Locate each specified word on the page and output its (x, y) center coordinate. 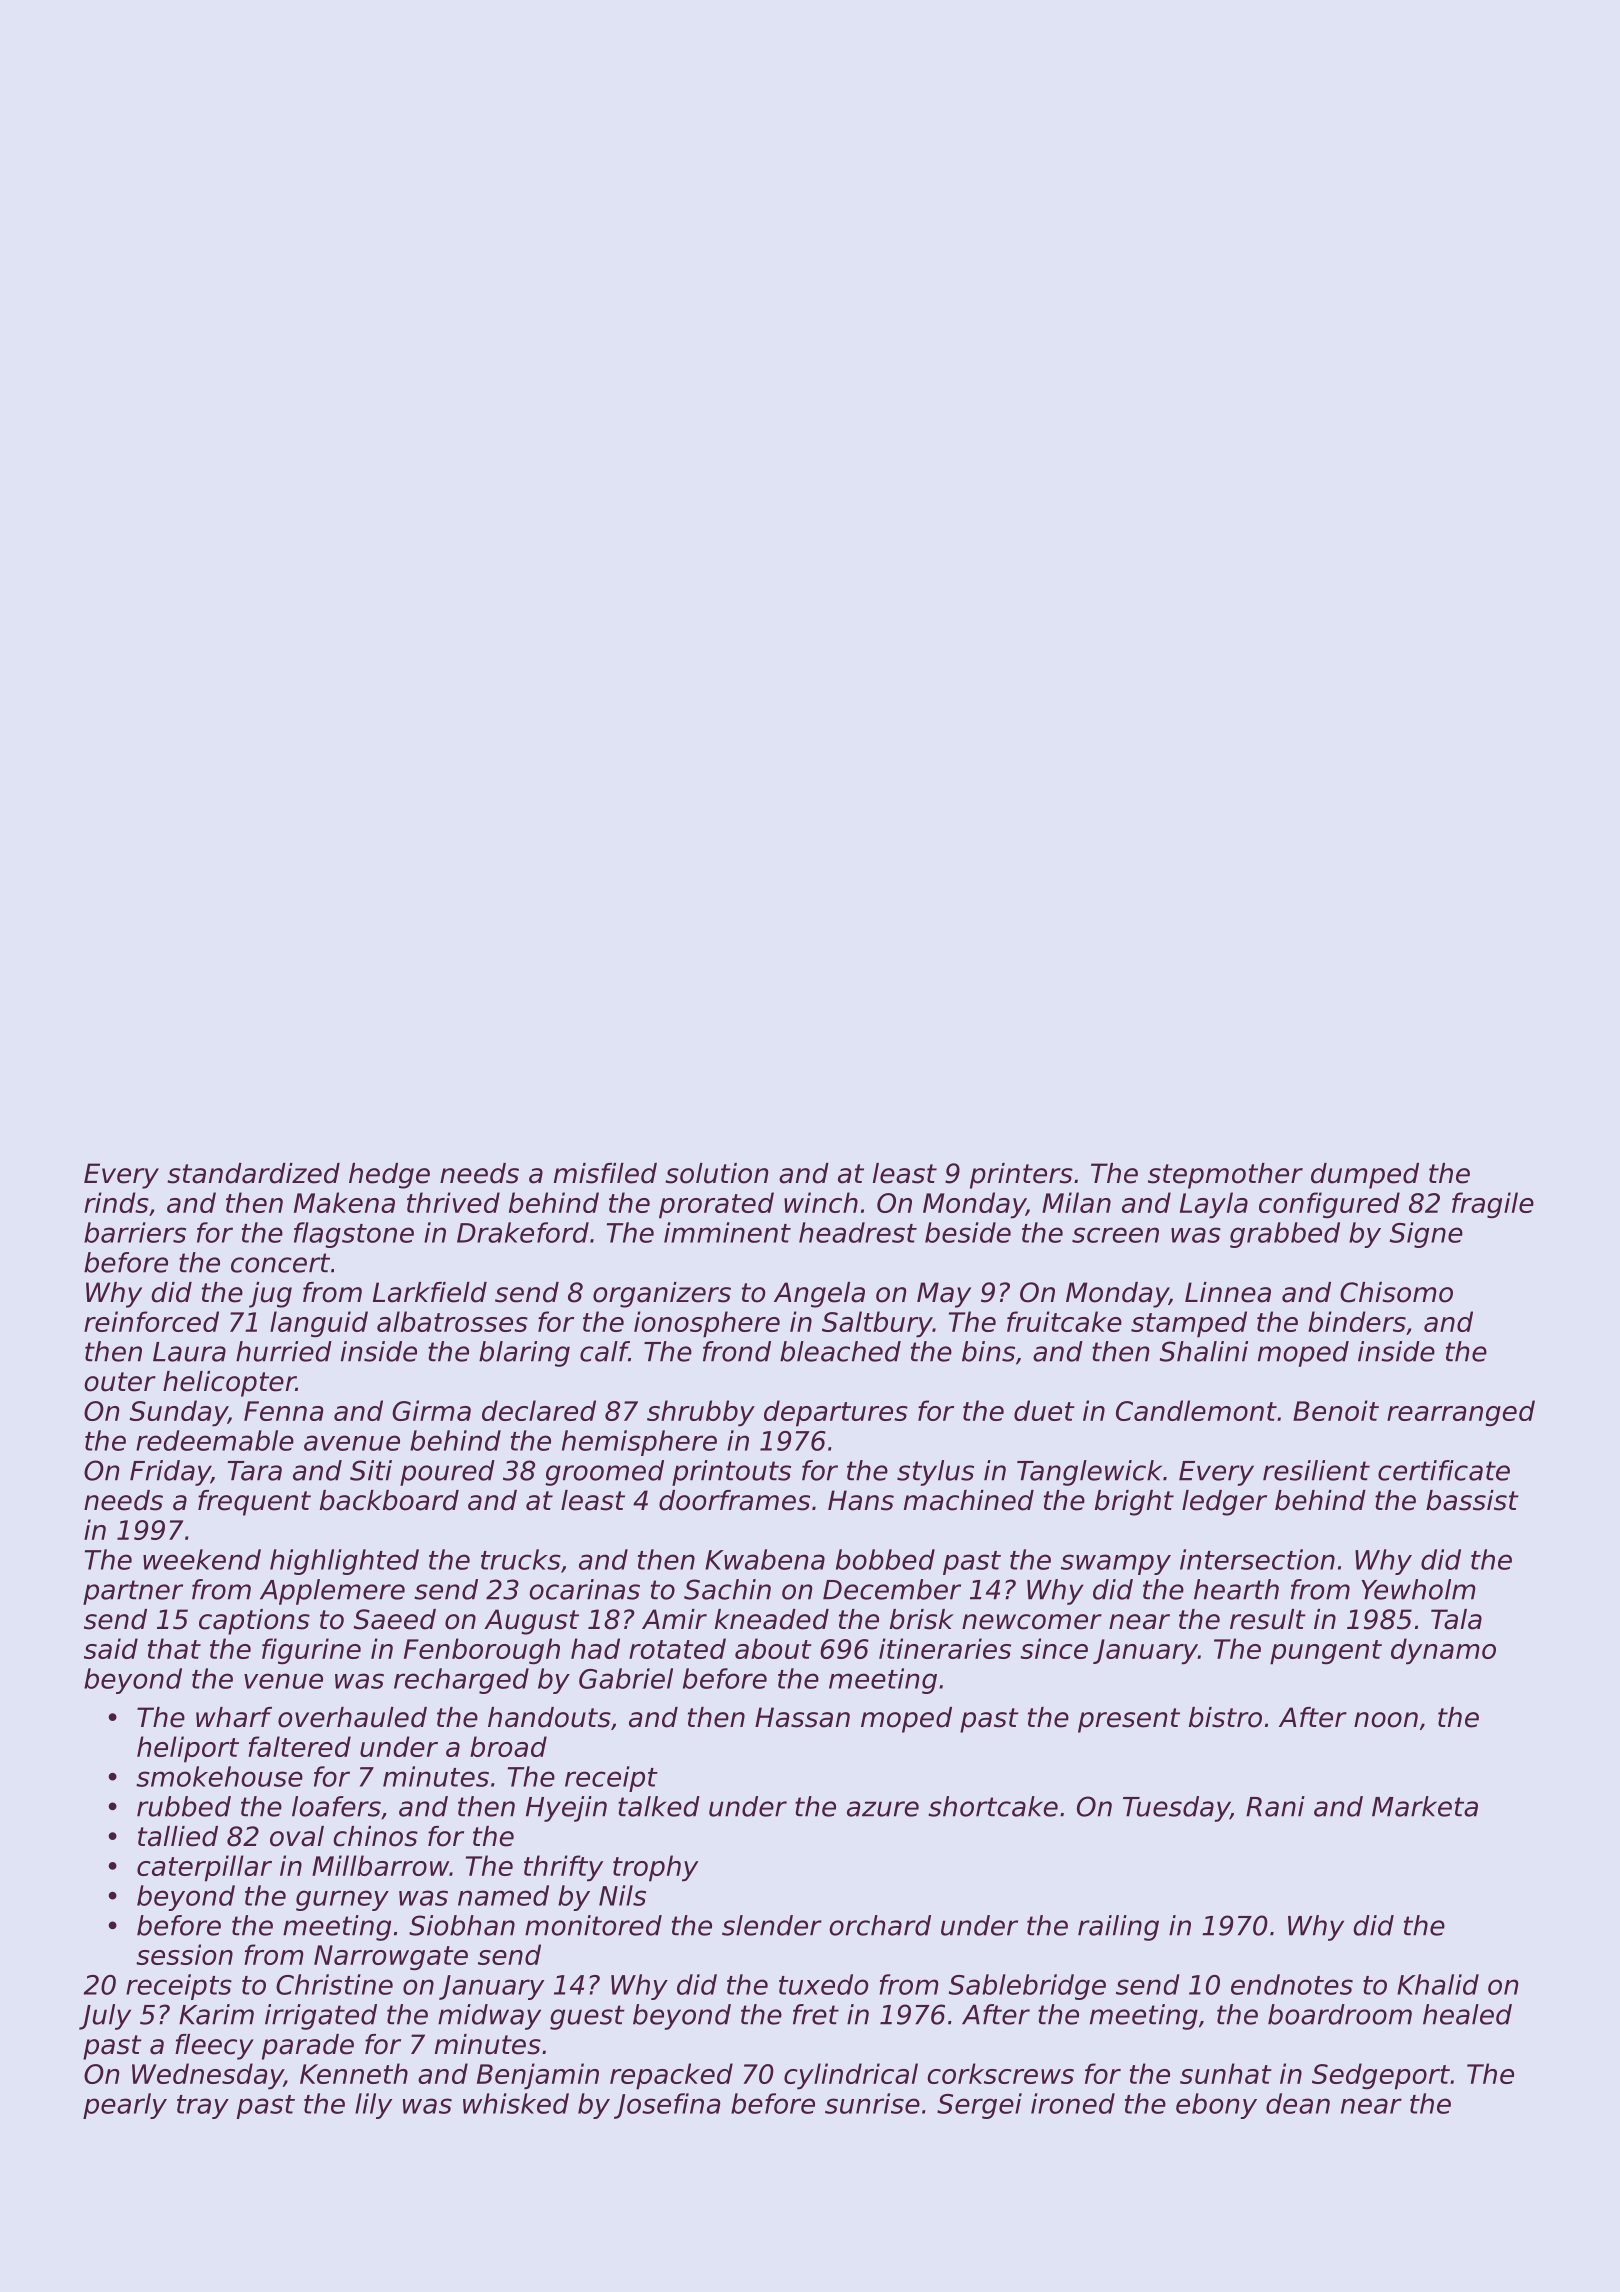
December (892, 1589)
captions (254, 1622)
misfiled (605, 1173)
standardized (253, 1173)
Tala (1456, 1619)
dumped (1365, 1176)
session (184, 1954)
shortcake (993, 1806)
